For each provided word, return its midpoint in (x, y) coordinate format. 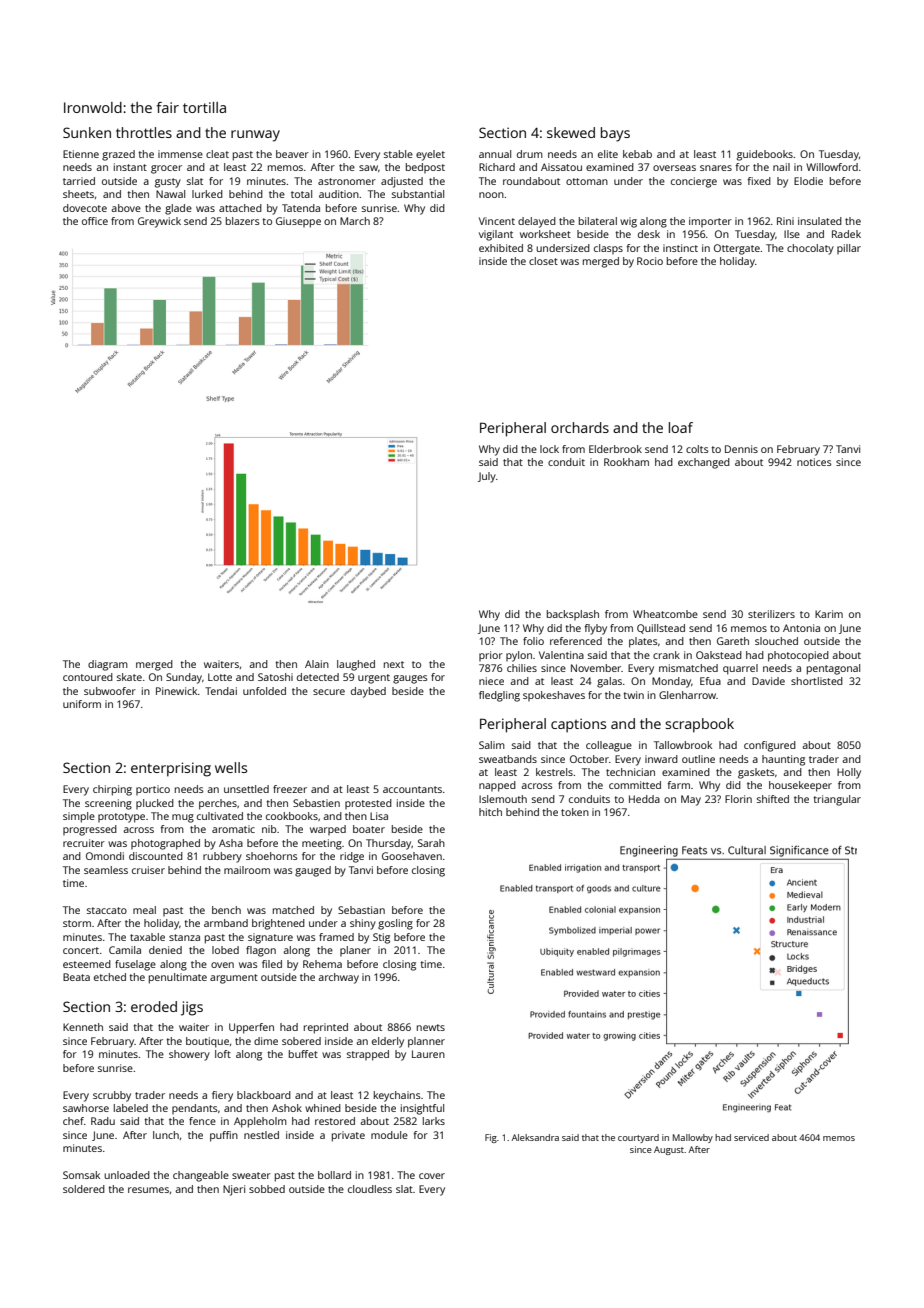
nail (781, 167)
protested (368, 804)
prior (491, 656)
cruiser (148, 870)
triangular (837, 800)
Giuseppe (298, 222)
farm (679, 785)
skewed (571, 132)
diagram (108, 665)
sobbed (267, 1189)
